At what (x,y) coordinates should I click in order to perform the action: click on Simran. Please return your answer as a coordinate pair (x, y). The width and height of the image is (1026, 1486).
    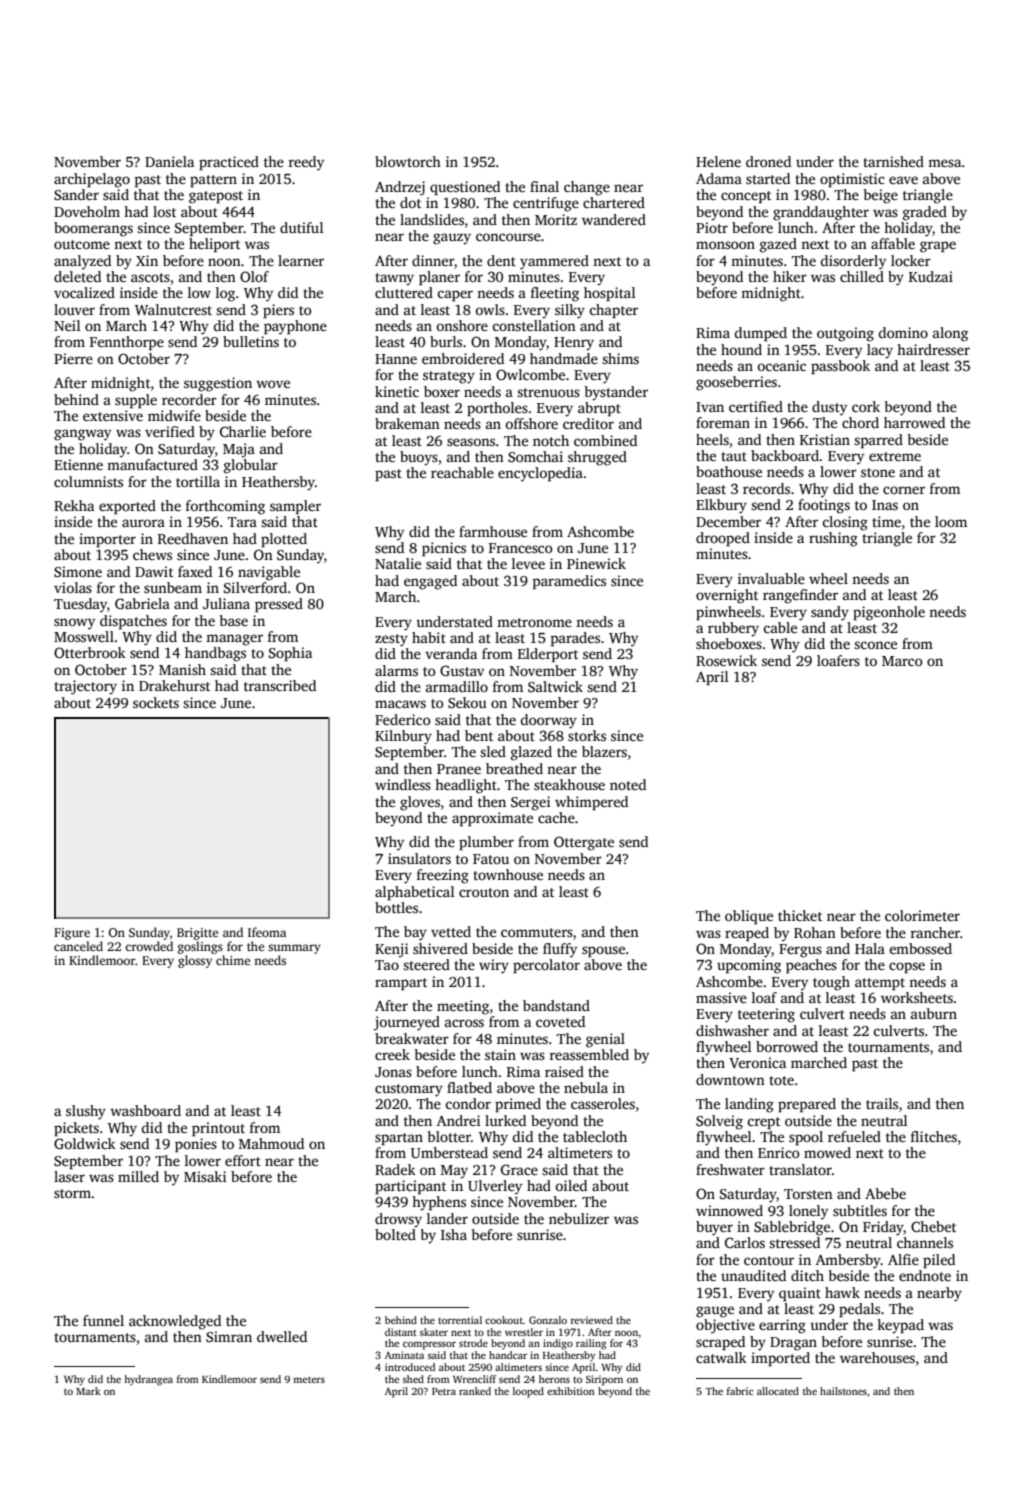
    Looking at the image, I should click on (229, 1336).
